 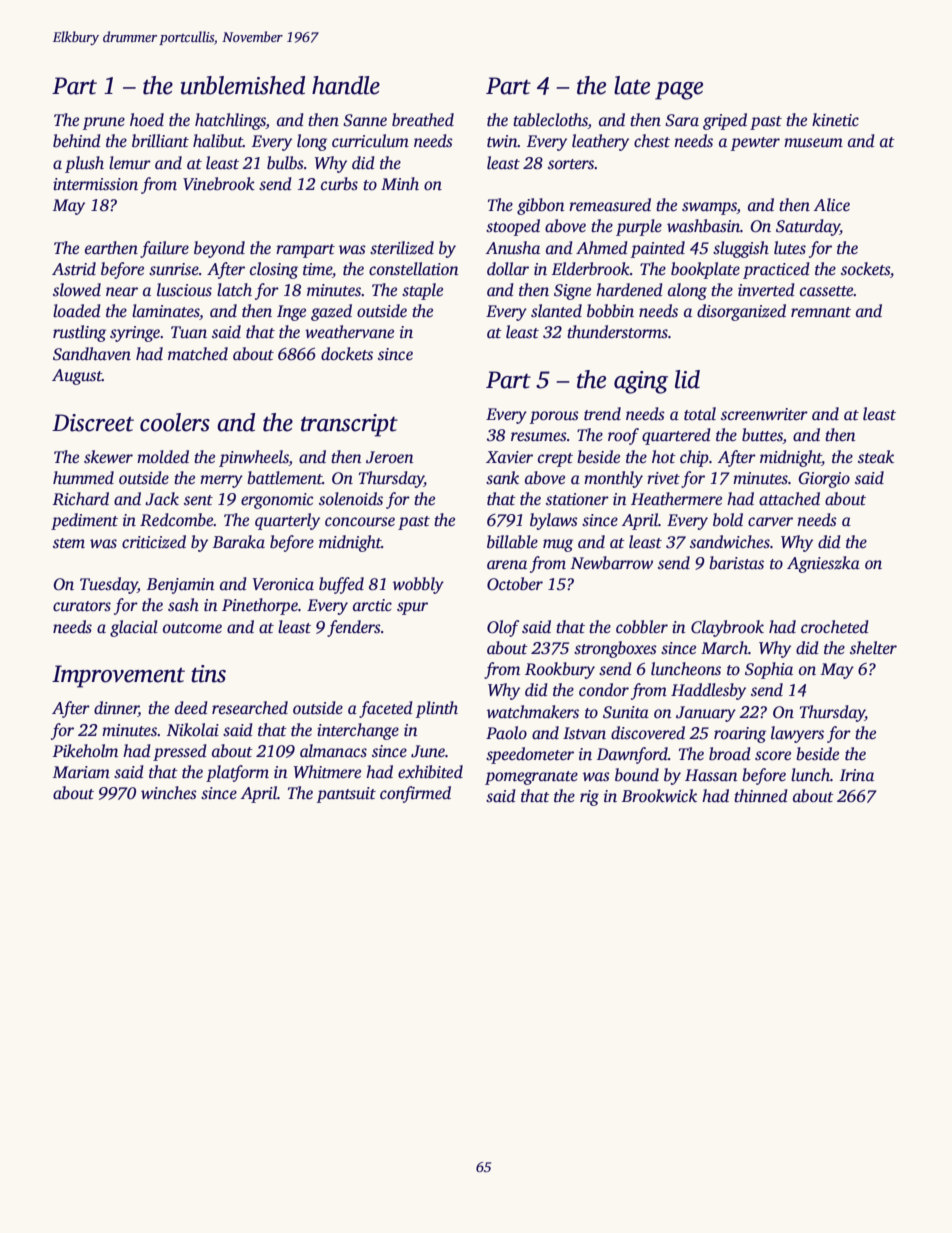 What do you see at coordinates (346, 795) in the image?
I see `pantsuit` at bounding box center [346, 795].
